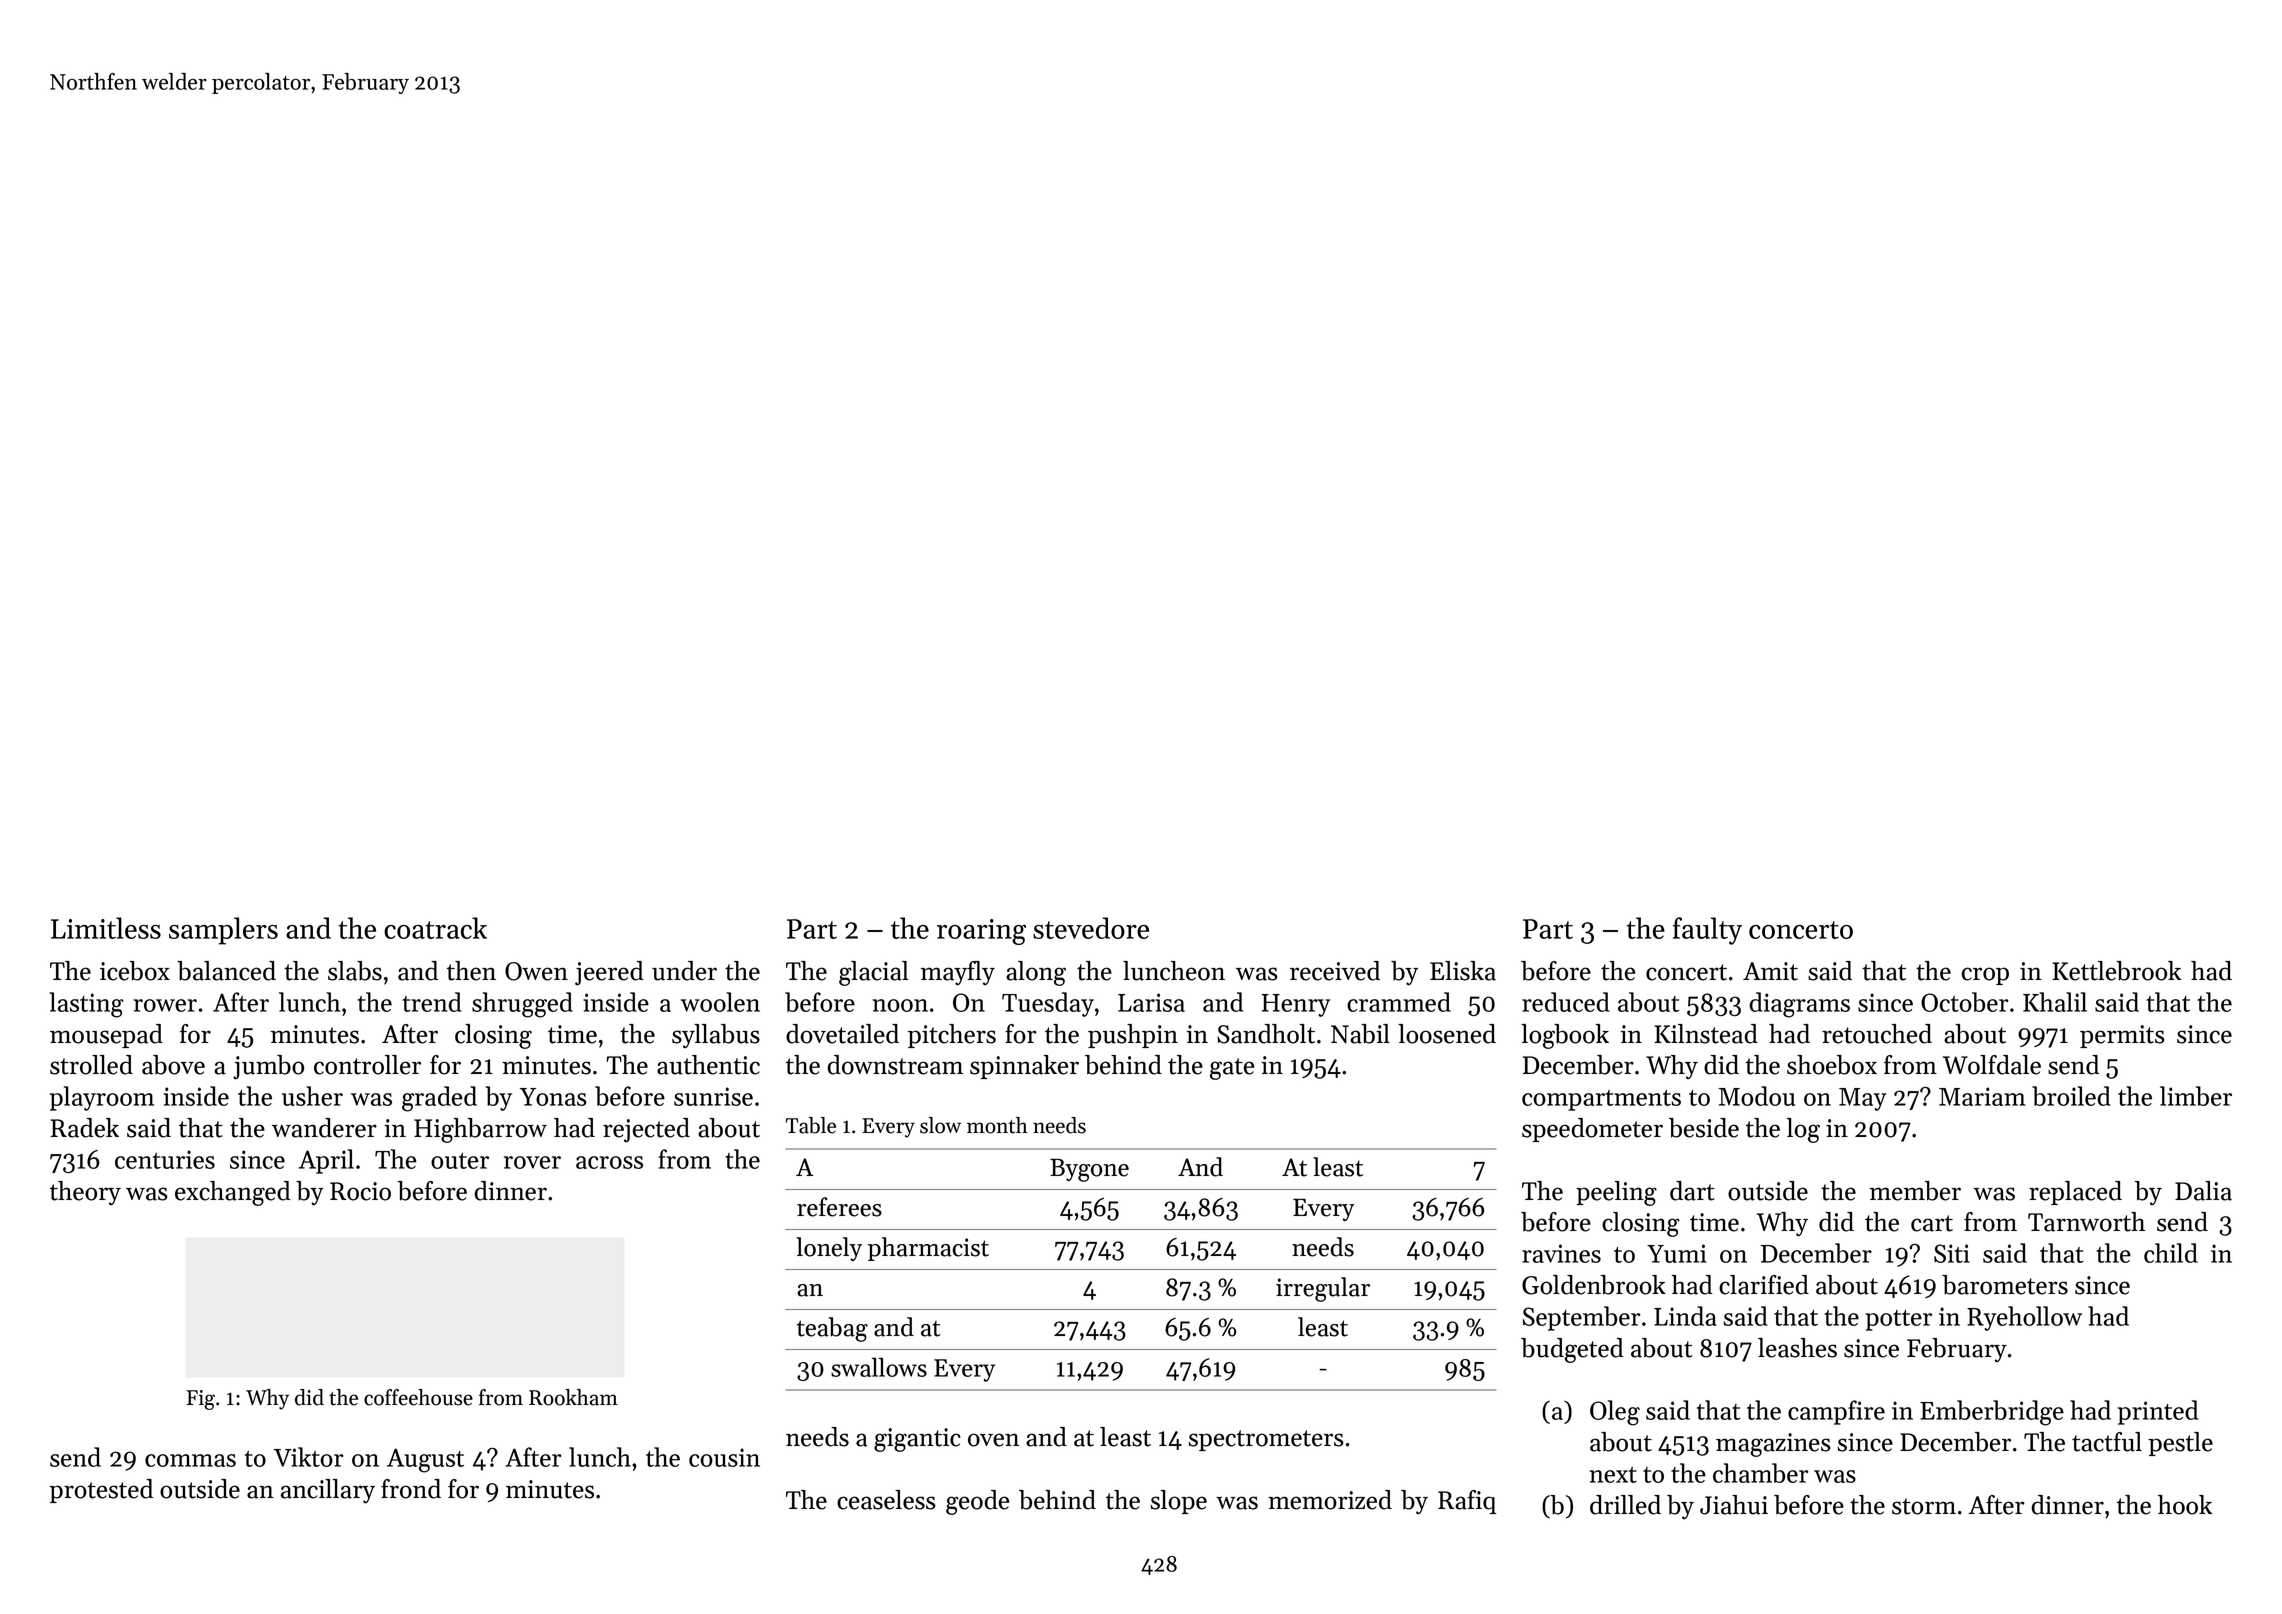 The height and width of the screenshot is (1614, 2282). I want to click on faulty, so click(1707, 931).
